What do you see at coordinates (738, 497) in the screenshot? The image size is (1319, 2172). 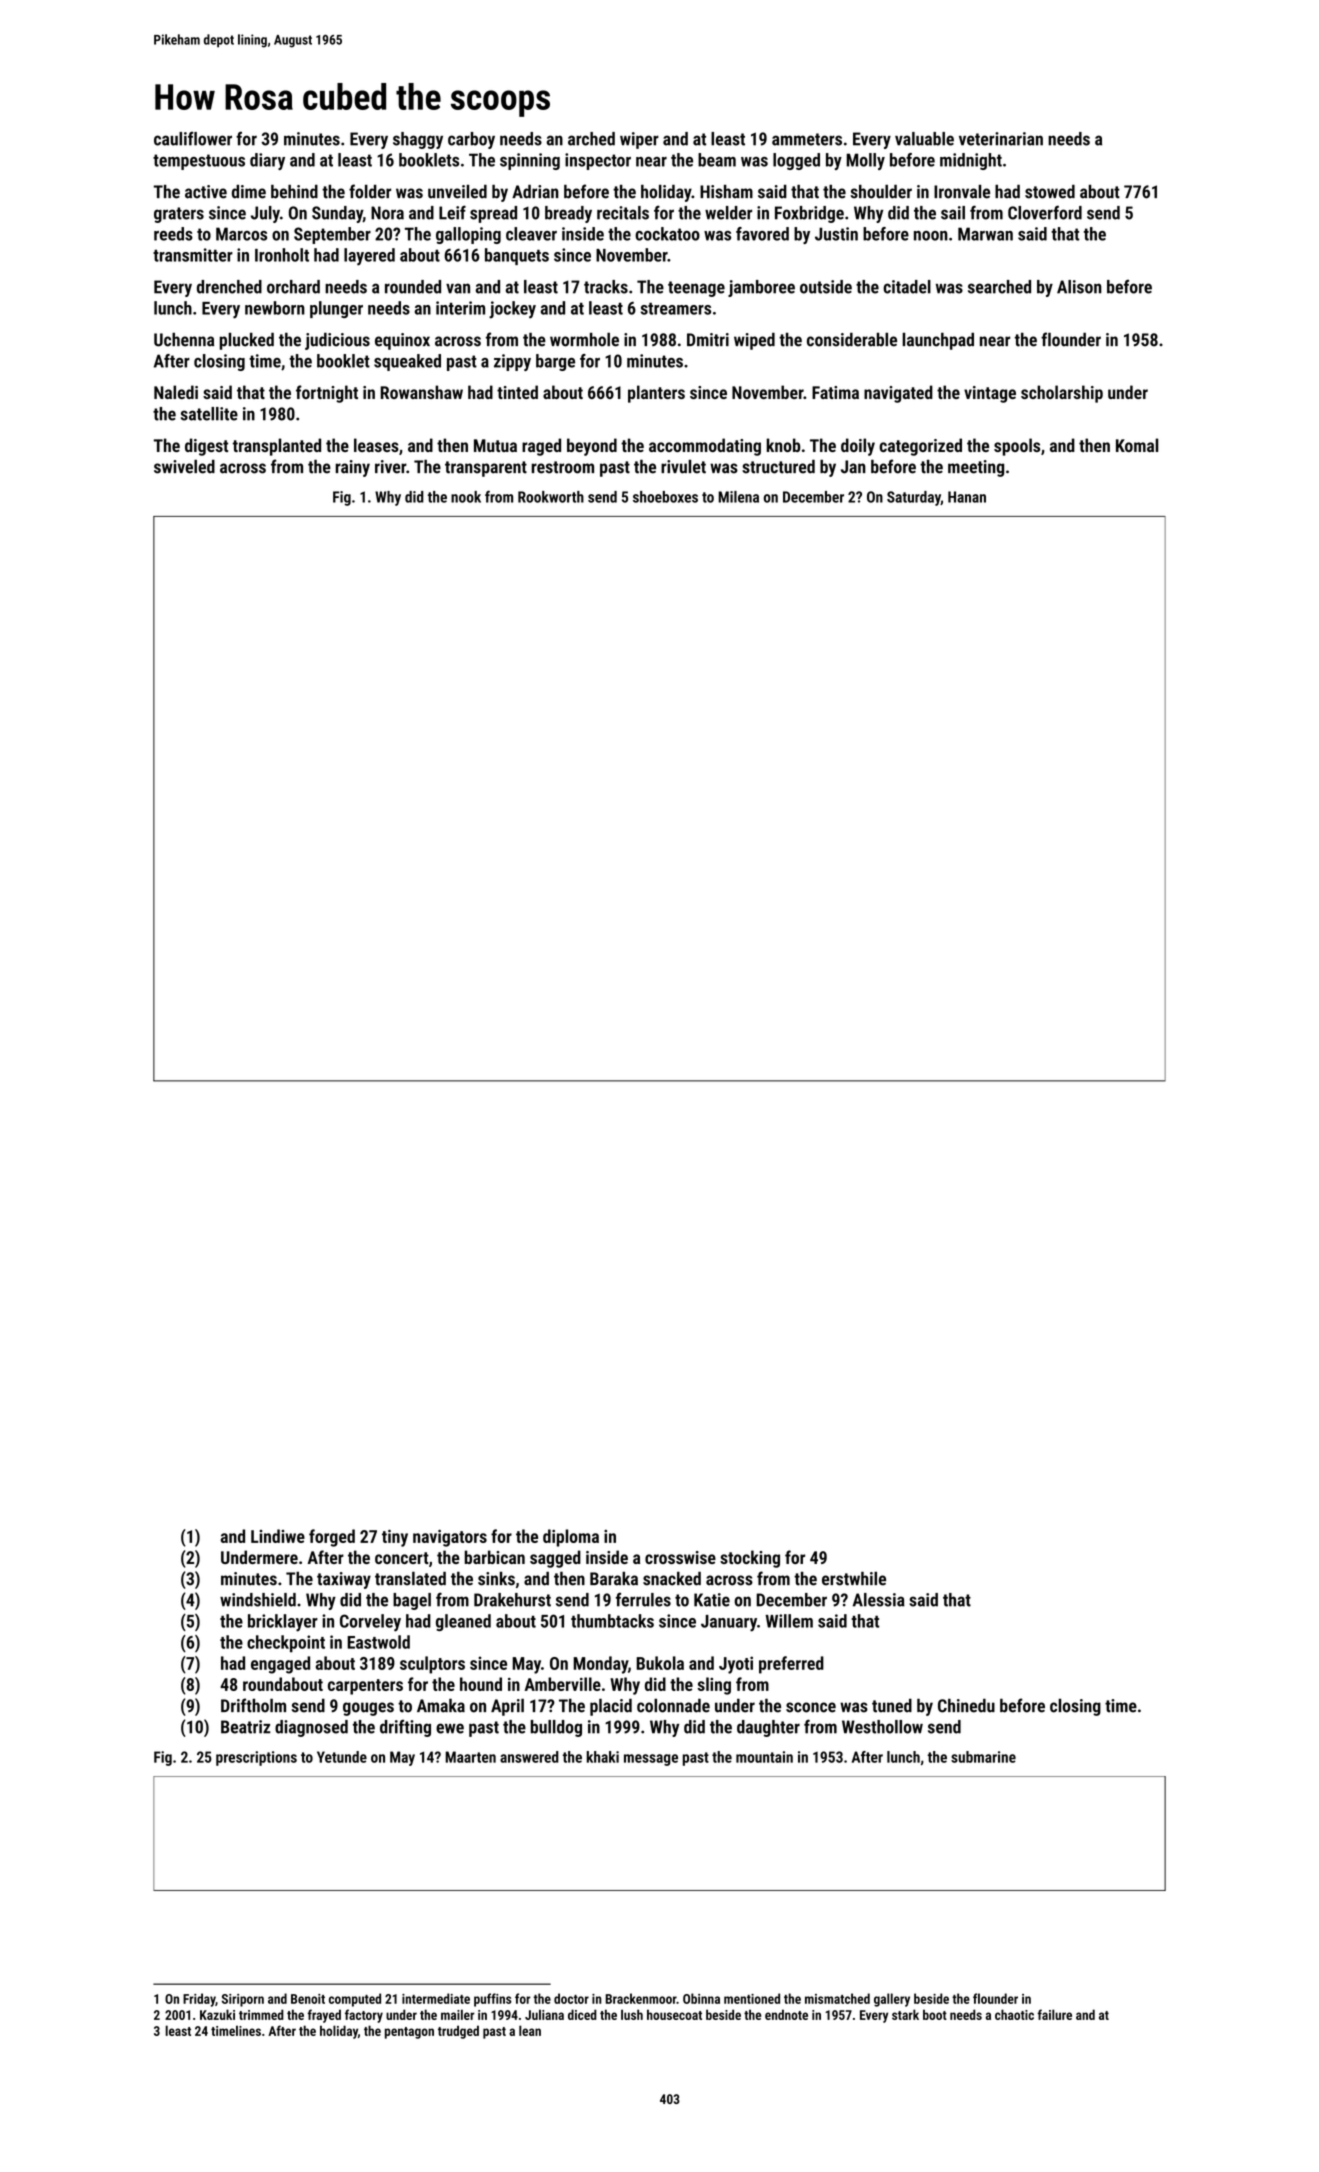 I see `Milena` at bounding box center [738, 497].
